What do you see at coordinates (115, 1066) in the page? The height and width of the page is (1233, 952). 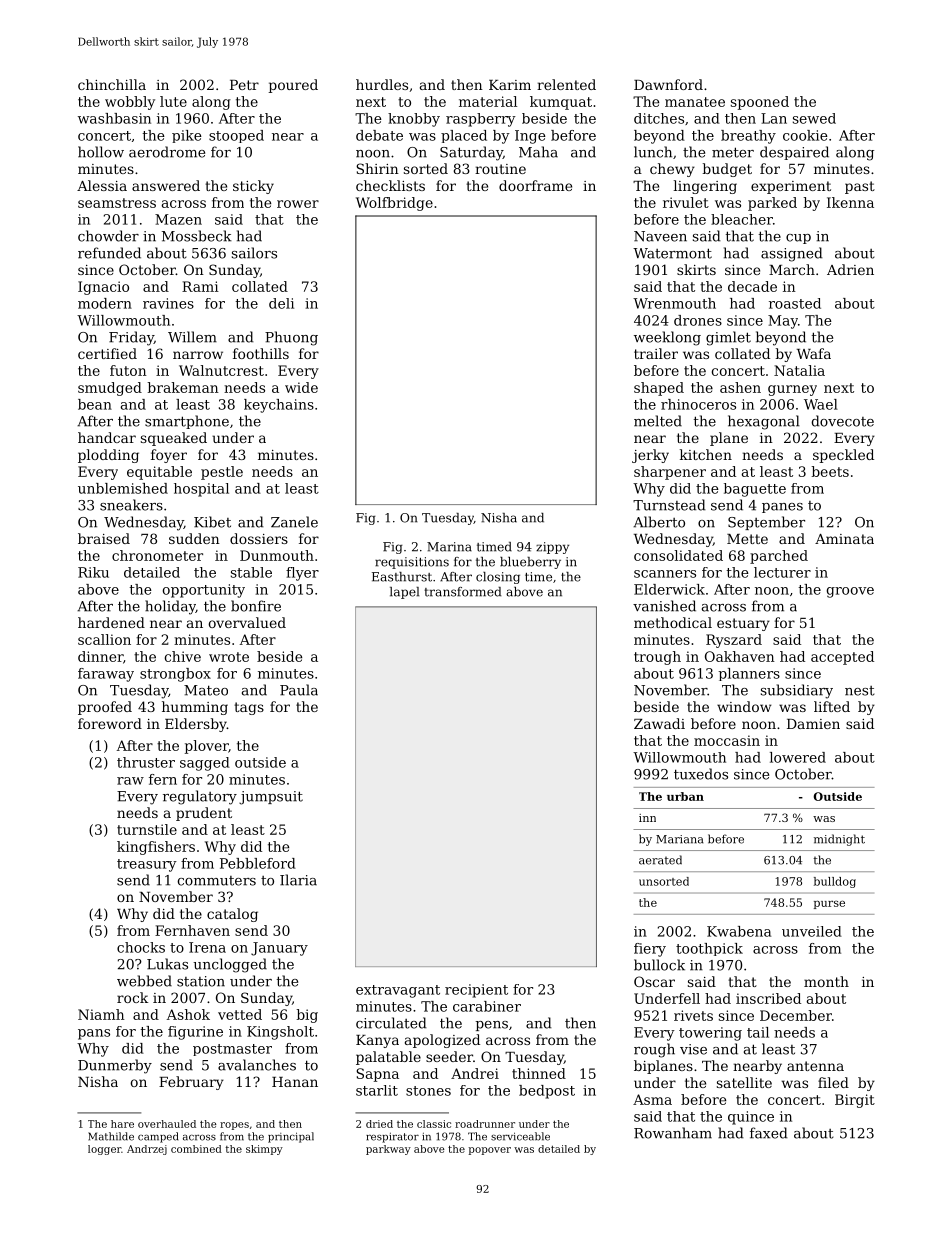 I see `Dunmerby` at bounding box center [115, 1066].
